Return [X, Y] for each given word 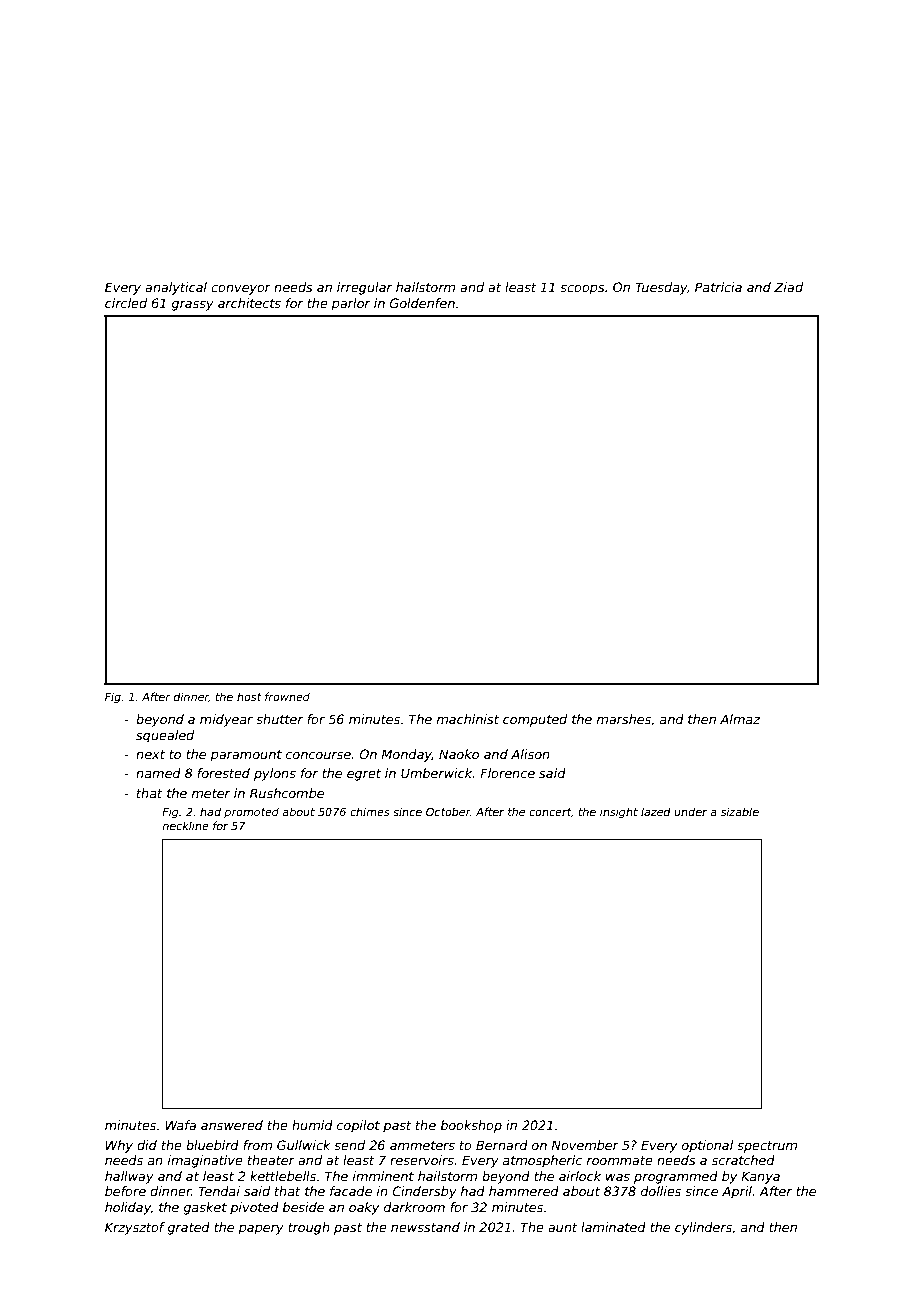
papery [261, 1230]
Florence [507, 773]
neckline [185, 825]
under [690, 811]
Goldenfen [422, 303]
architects [249, 303]
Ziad [788, 287]
